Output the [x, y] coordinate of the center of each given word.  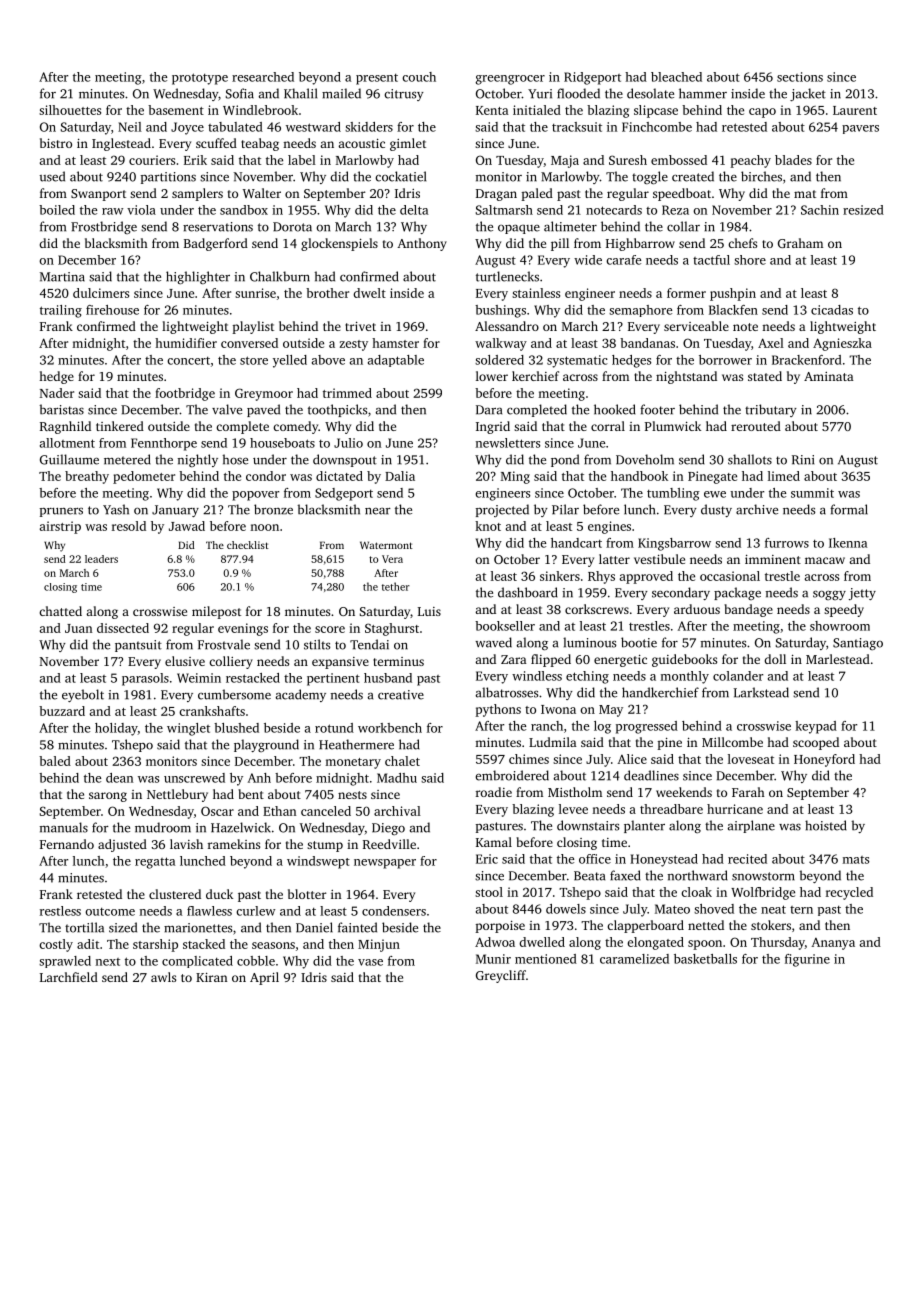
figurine [807, 960]
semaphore [640, 311]
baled [55, 761]
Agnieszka [842, 344]
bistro [56, 143]
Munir [493, 959]
